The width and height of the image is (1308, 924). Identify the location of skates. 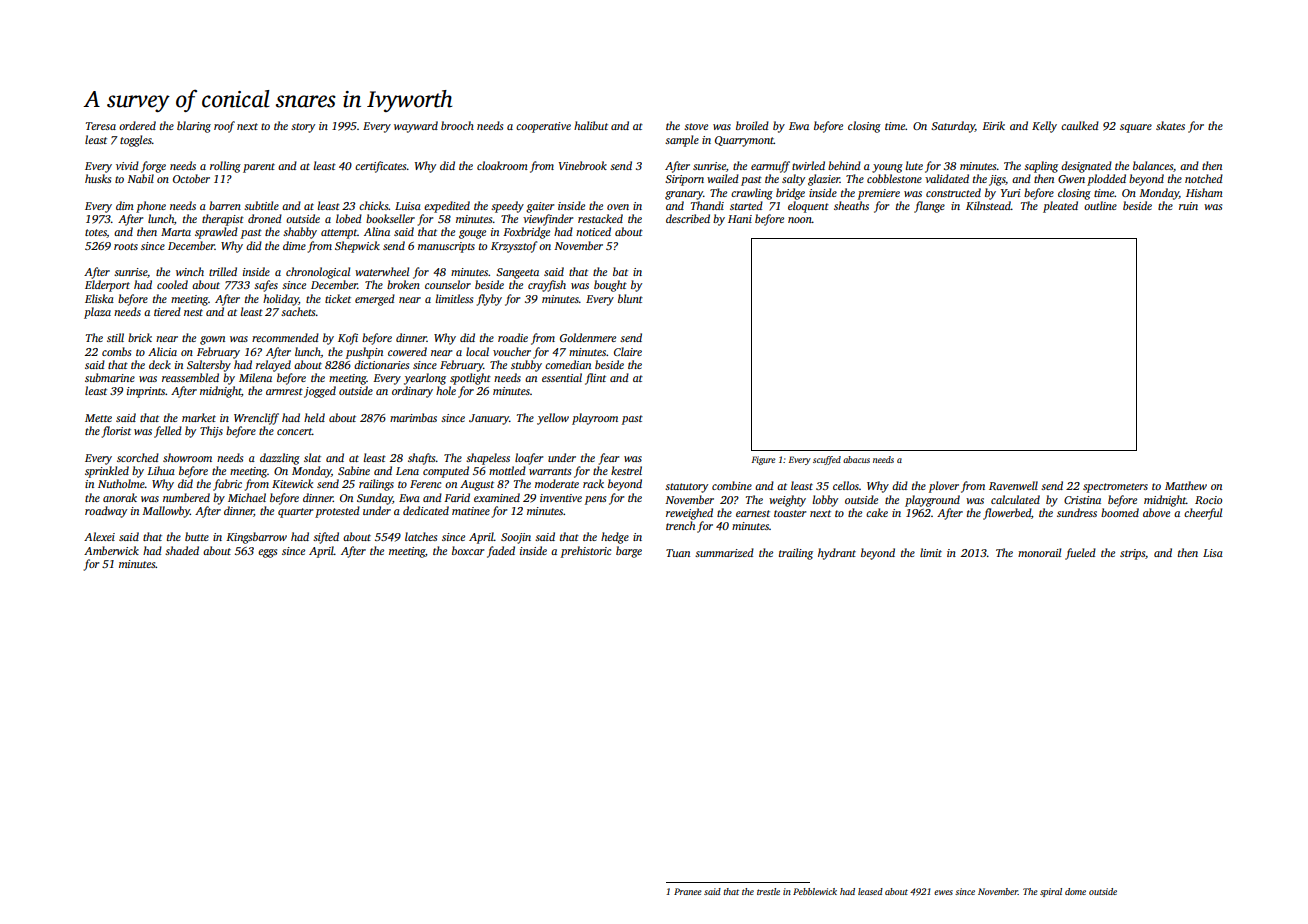
(1170, 125).
